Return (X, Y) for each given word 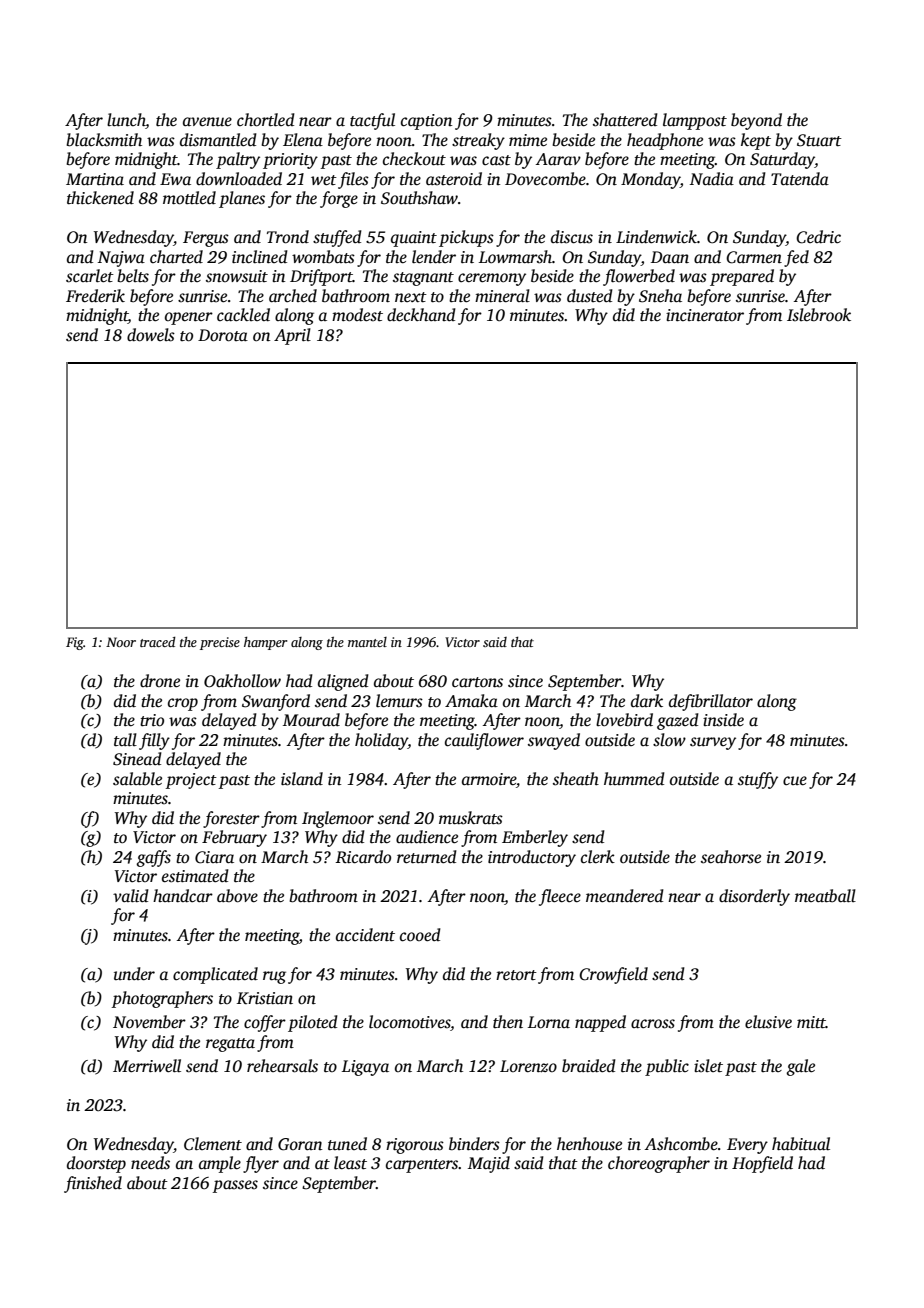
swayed (554, 741)
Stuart (819, 140)
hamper (265, 643)
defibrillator (711, 702)
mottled (189, 198)
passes (235, 1186)
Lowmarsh (515, 257)
